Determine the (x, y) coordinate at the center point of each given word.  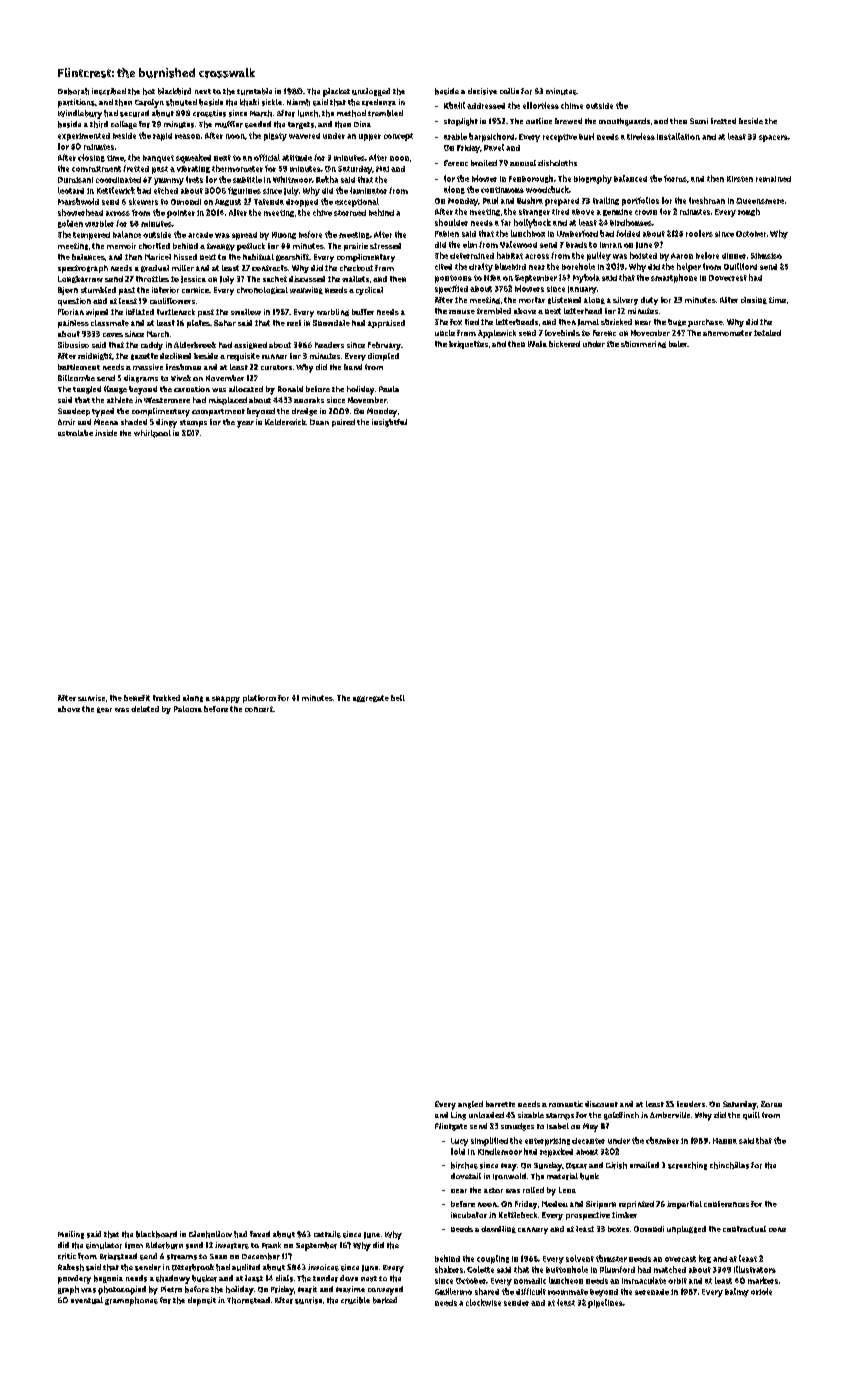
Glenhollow (210, 1234)
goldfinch (621, 1116)
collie (509, 91)
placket (336, 92)
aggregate (371, 698)
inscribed (109, 91)
